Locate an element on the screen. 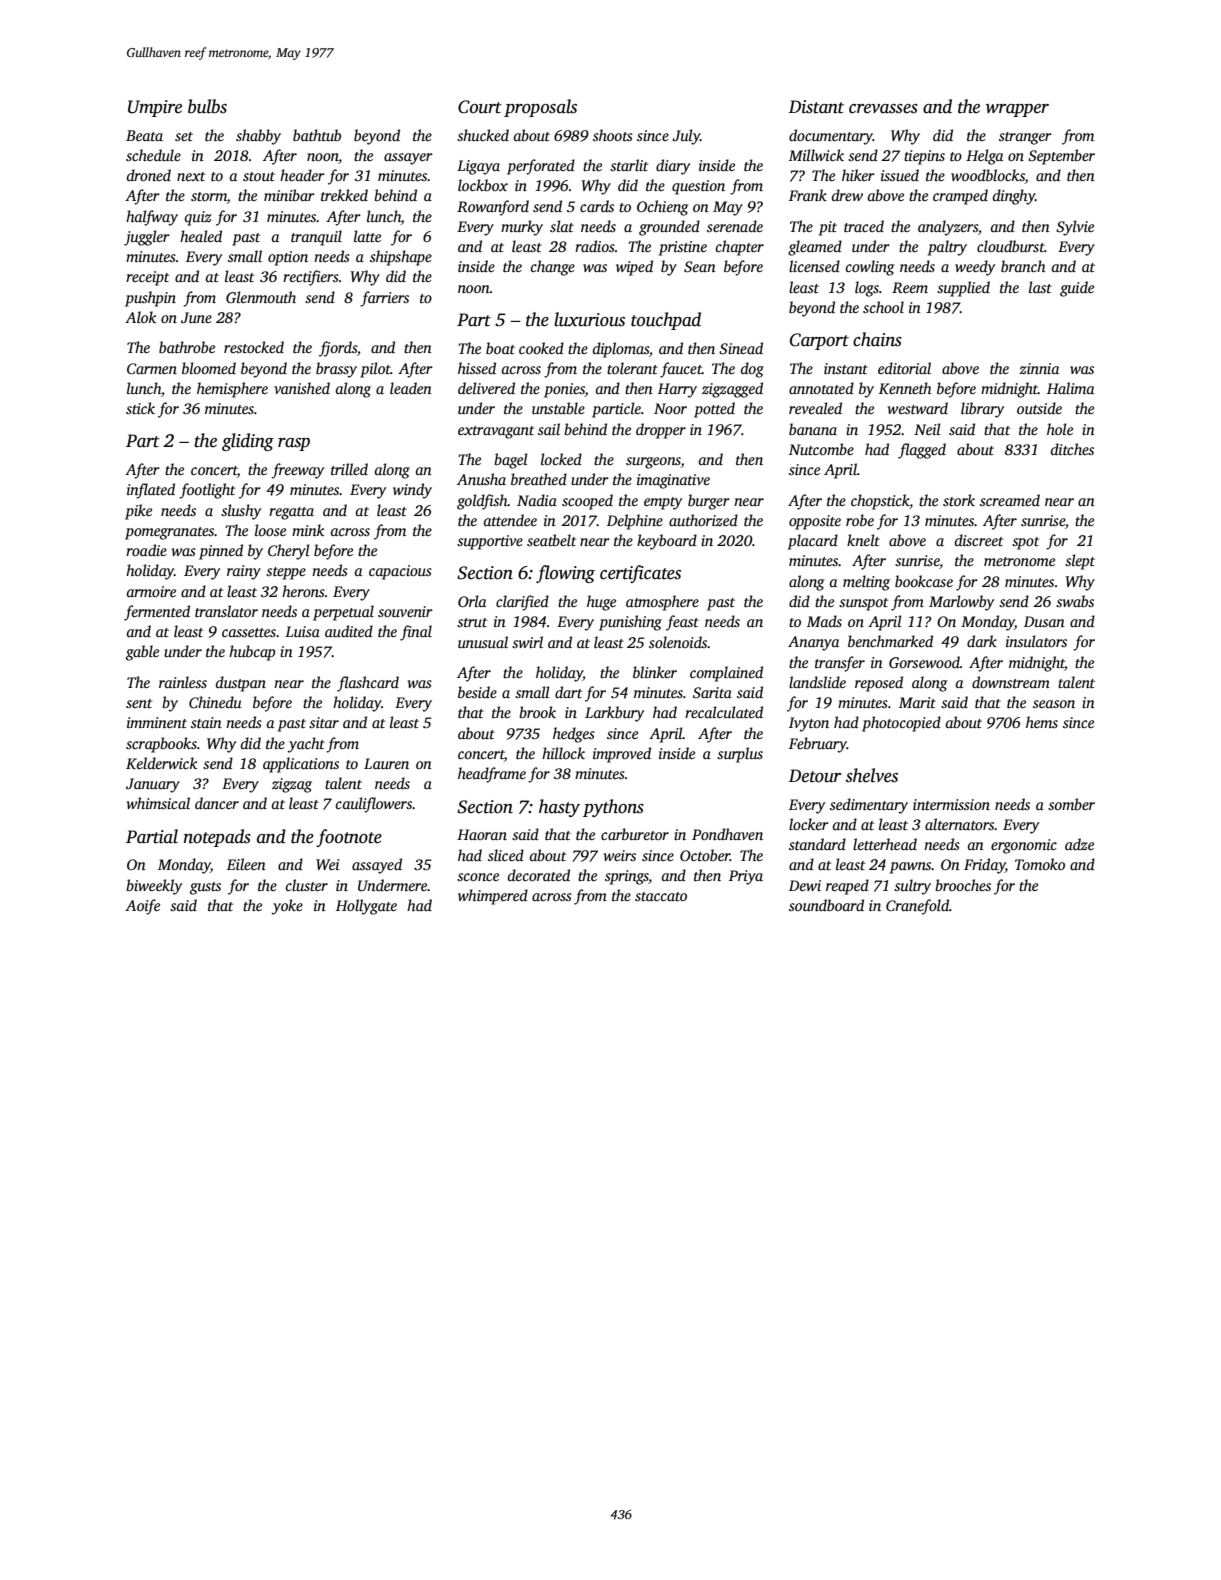  Neil is located at coordinates (927, 429).
